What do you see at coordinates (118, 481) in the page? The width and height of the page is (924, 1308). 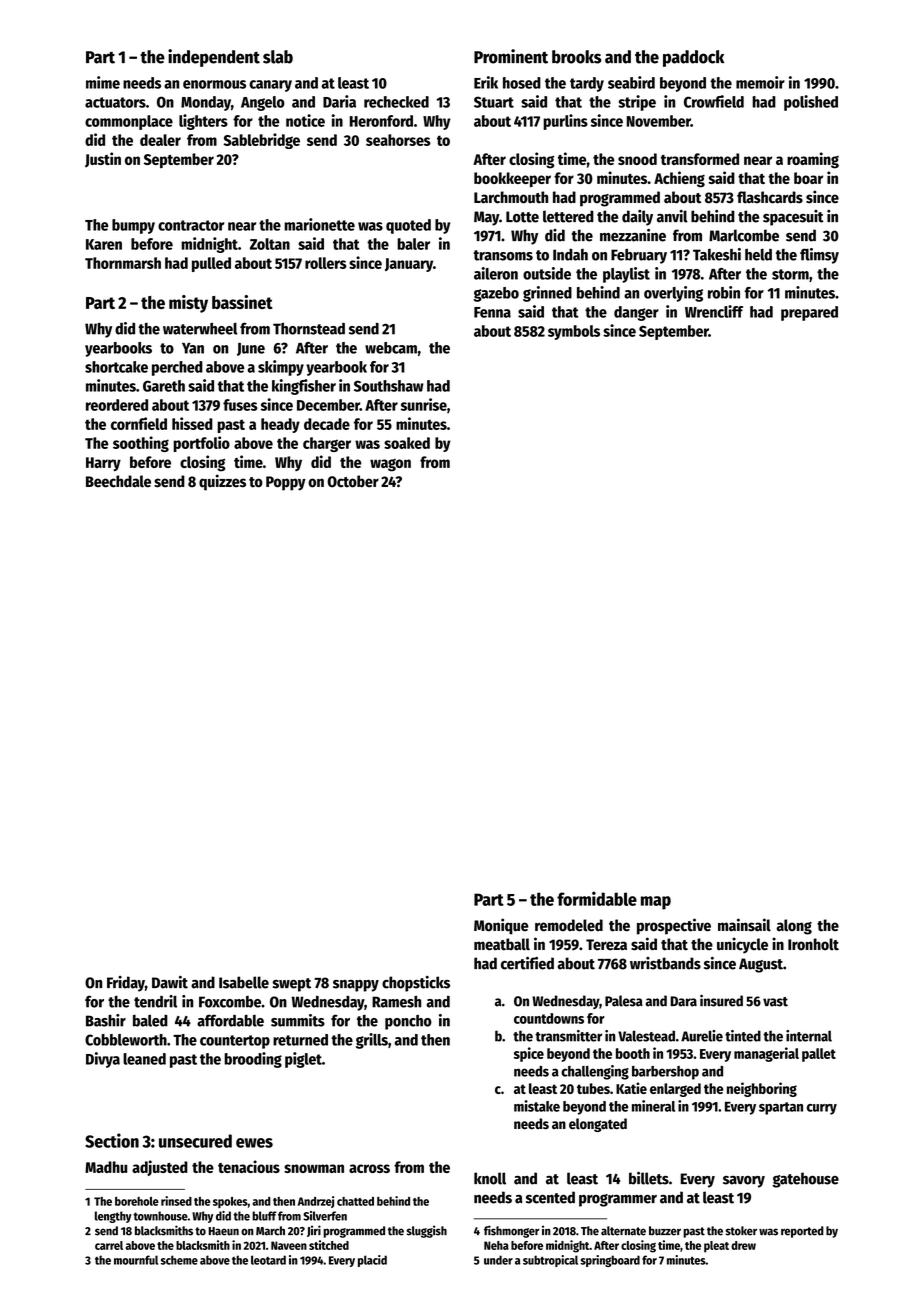 I see `Beechdale` at bounding box center [118, 481].
